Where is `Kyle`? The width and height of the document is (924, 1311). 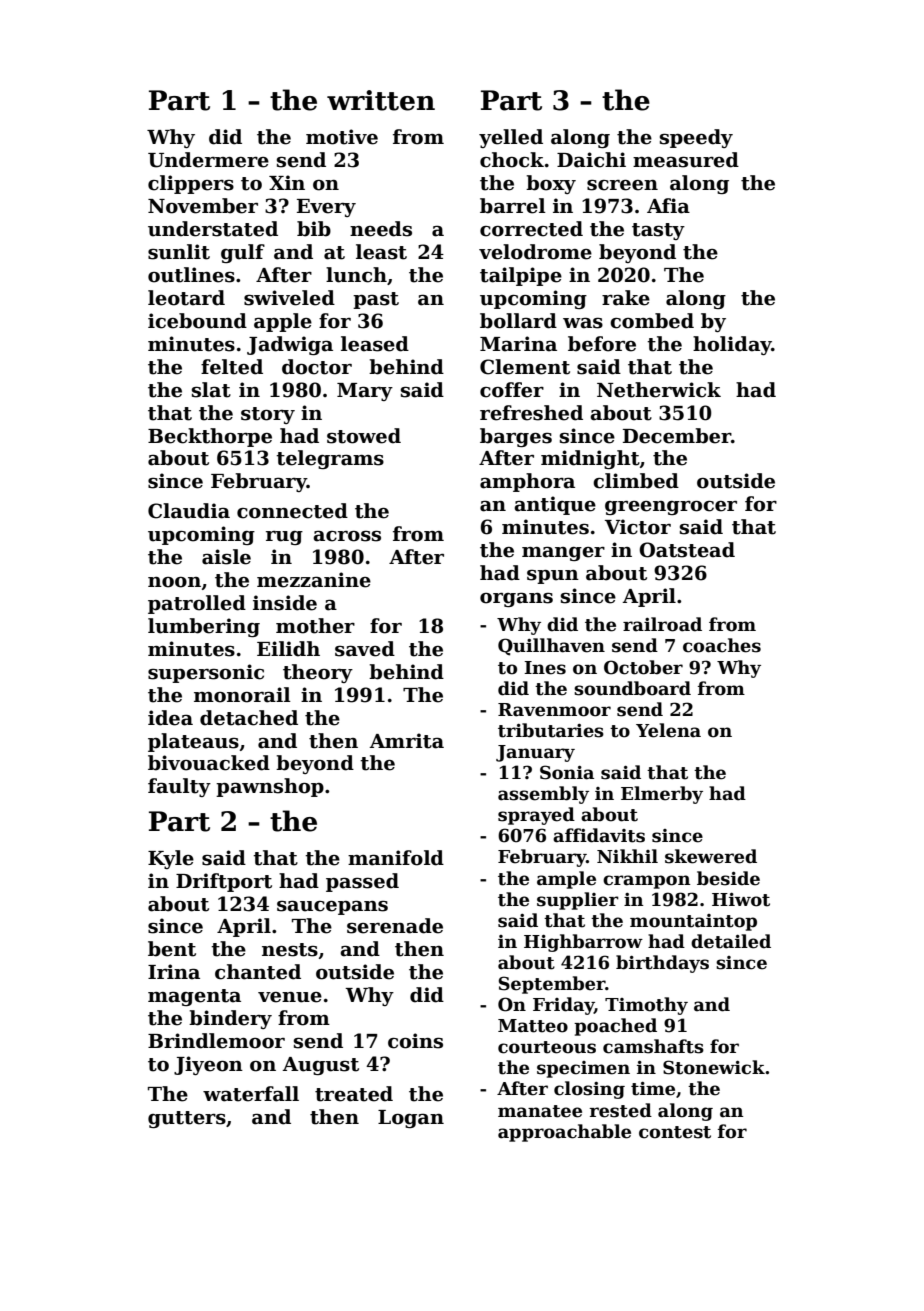 Kyle is located at coordinates (171, 859).
